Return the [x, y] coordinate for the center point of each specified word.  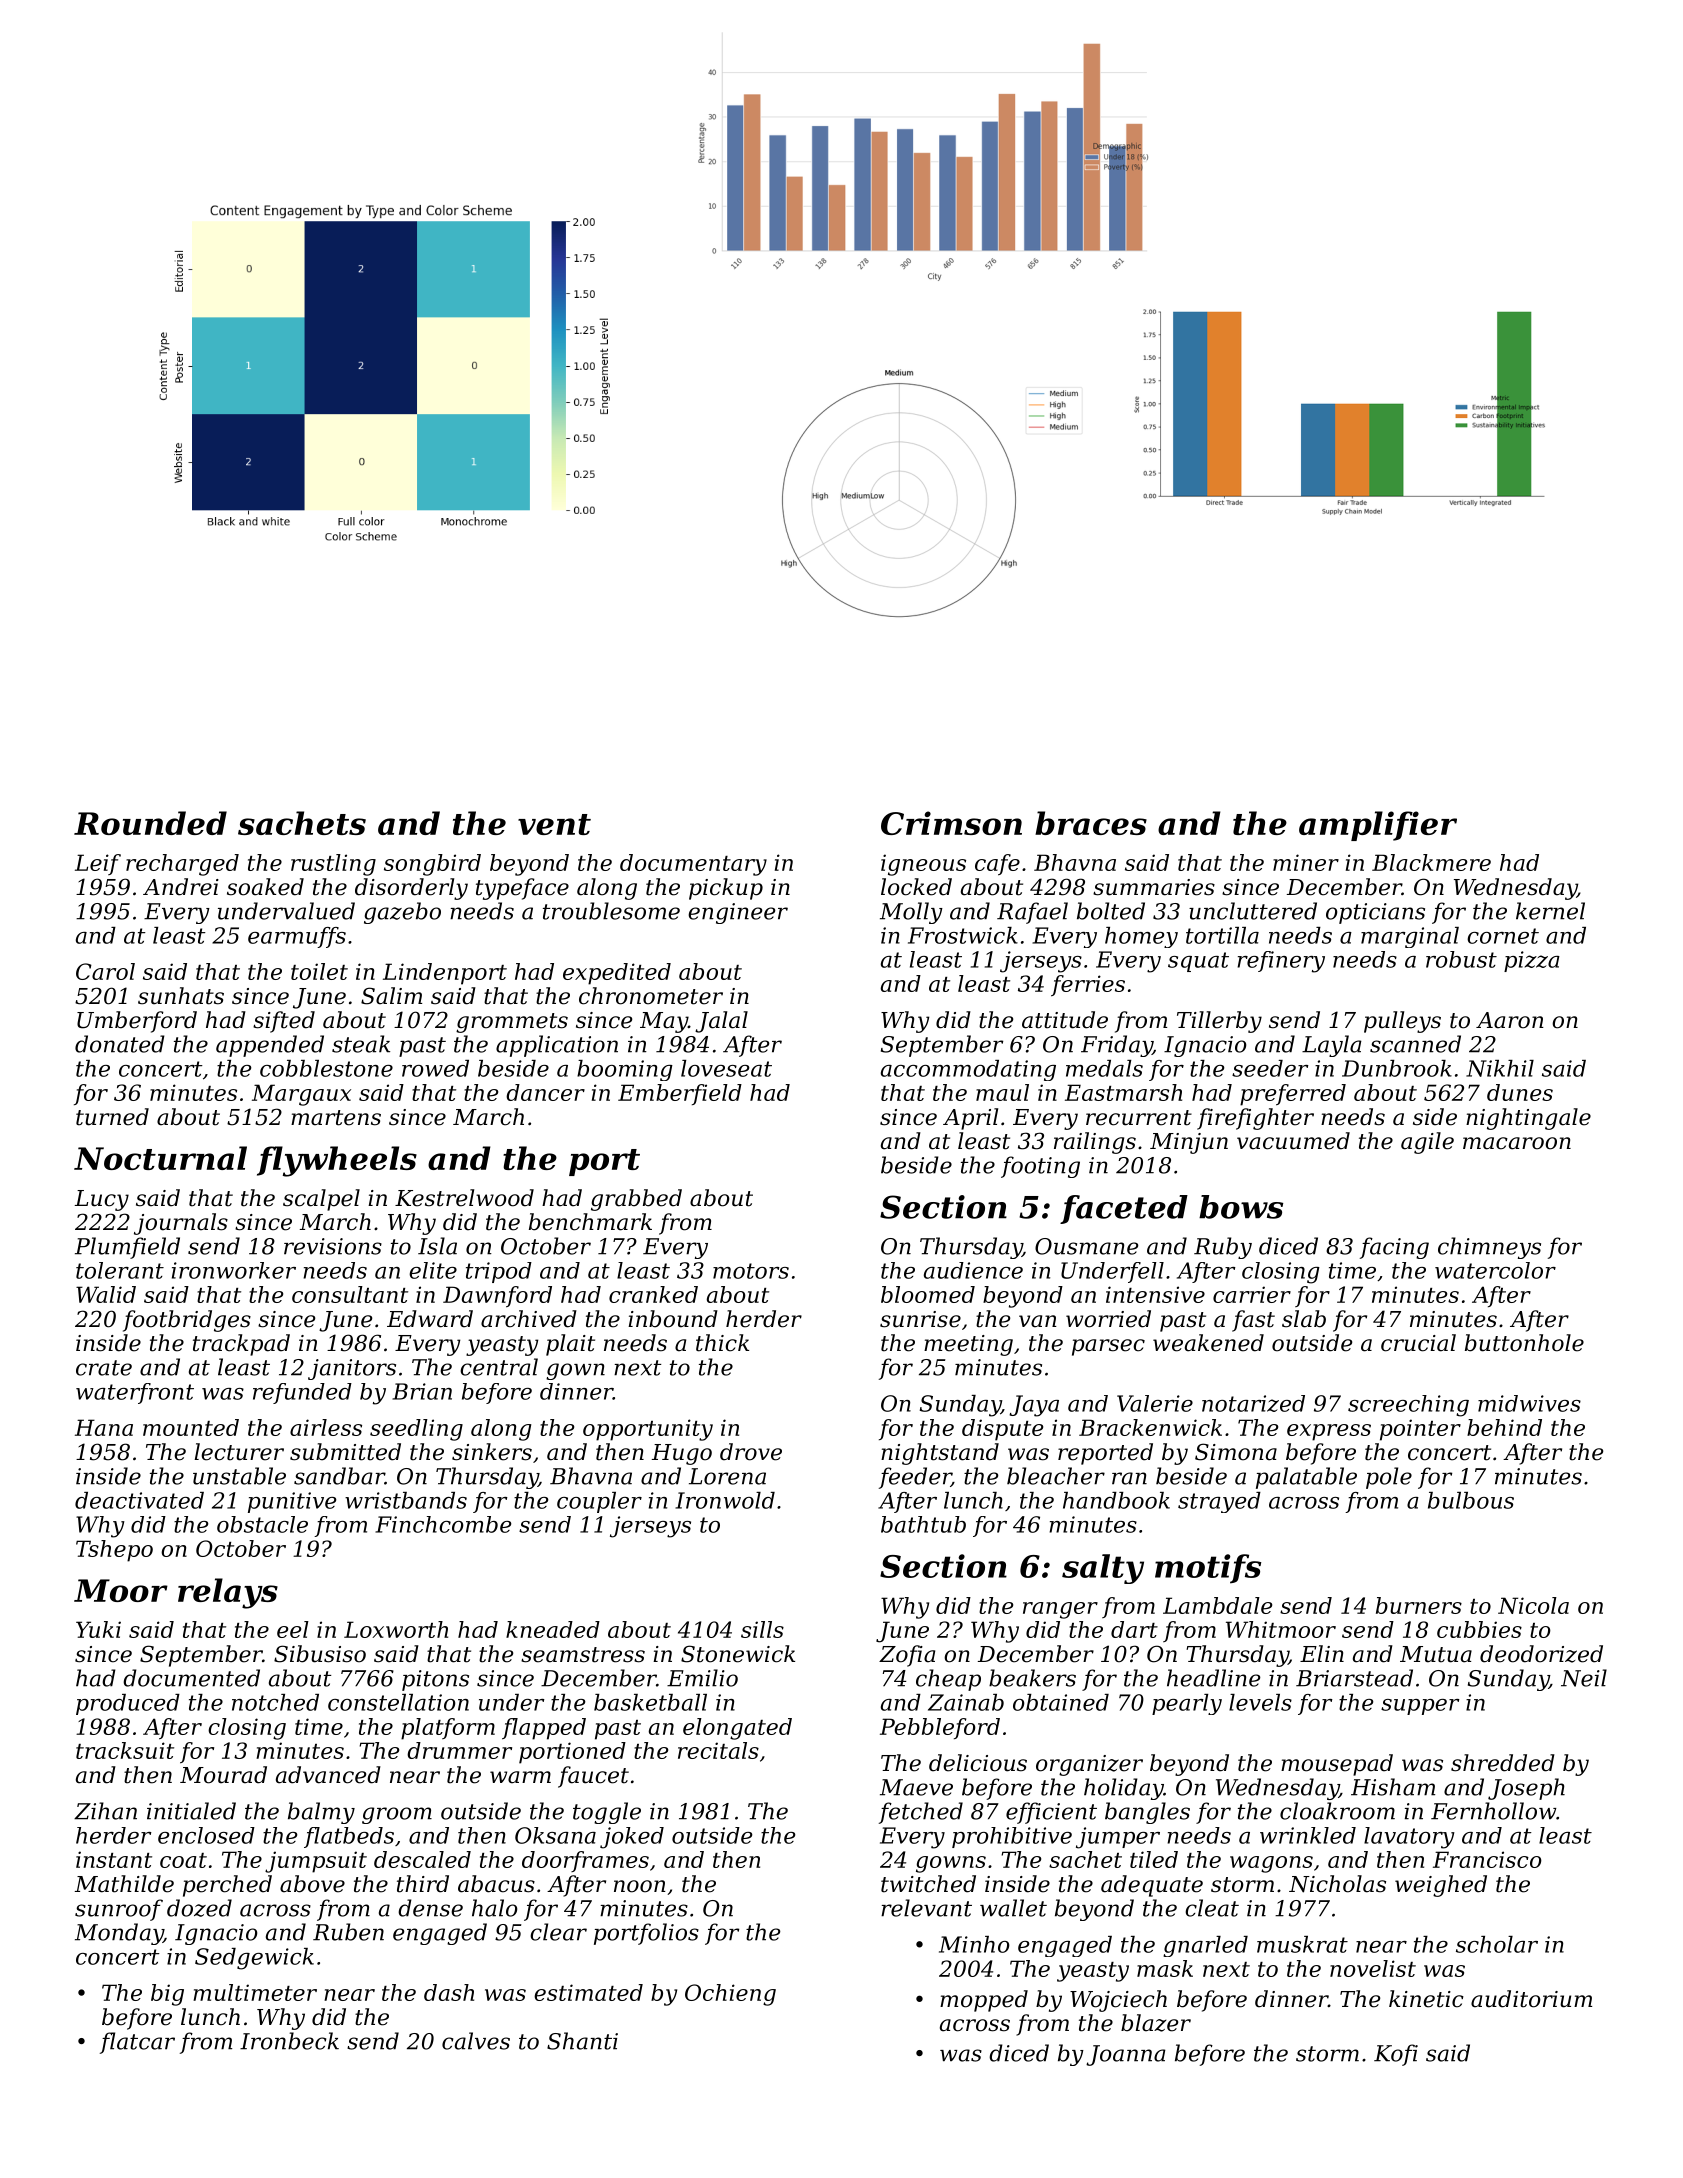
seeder [1270, 1068]
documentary [693, 865]
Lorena [727, 1476]
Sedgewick [254, 1959]
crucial [1418, 1343]
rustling [333, 865]
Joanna [1126, 2055]
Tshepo [114, 1551]
